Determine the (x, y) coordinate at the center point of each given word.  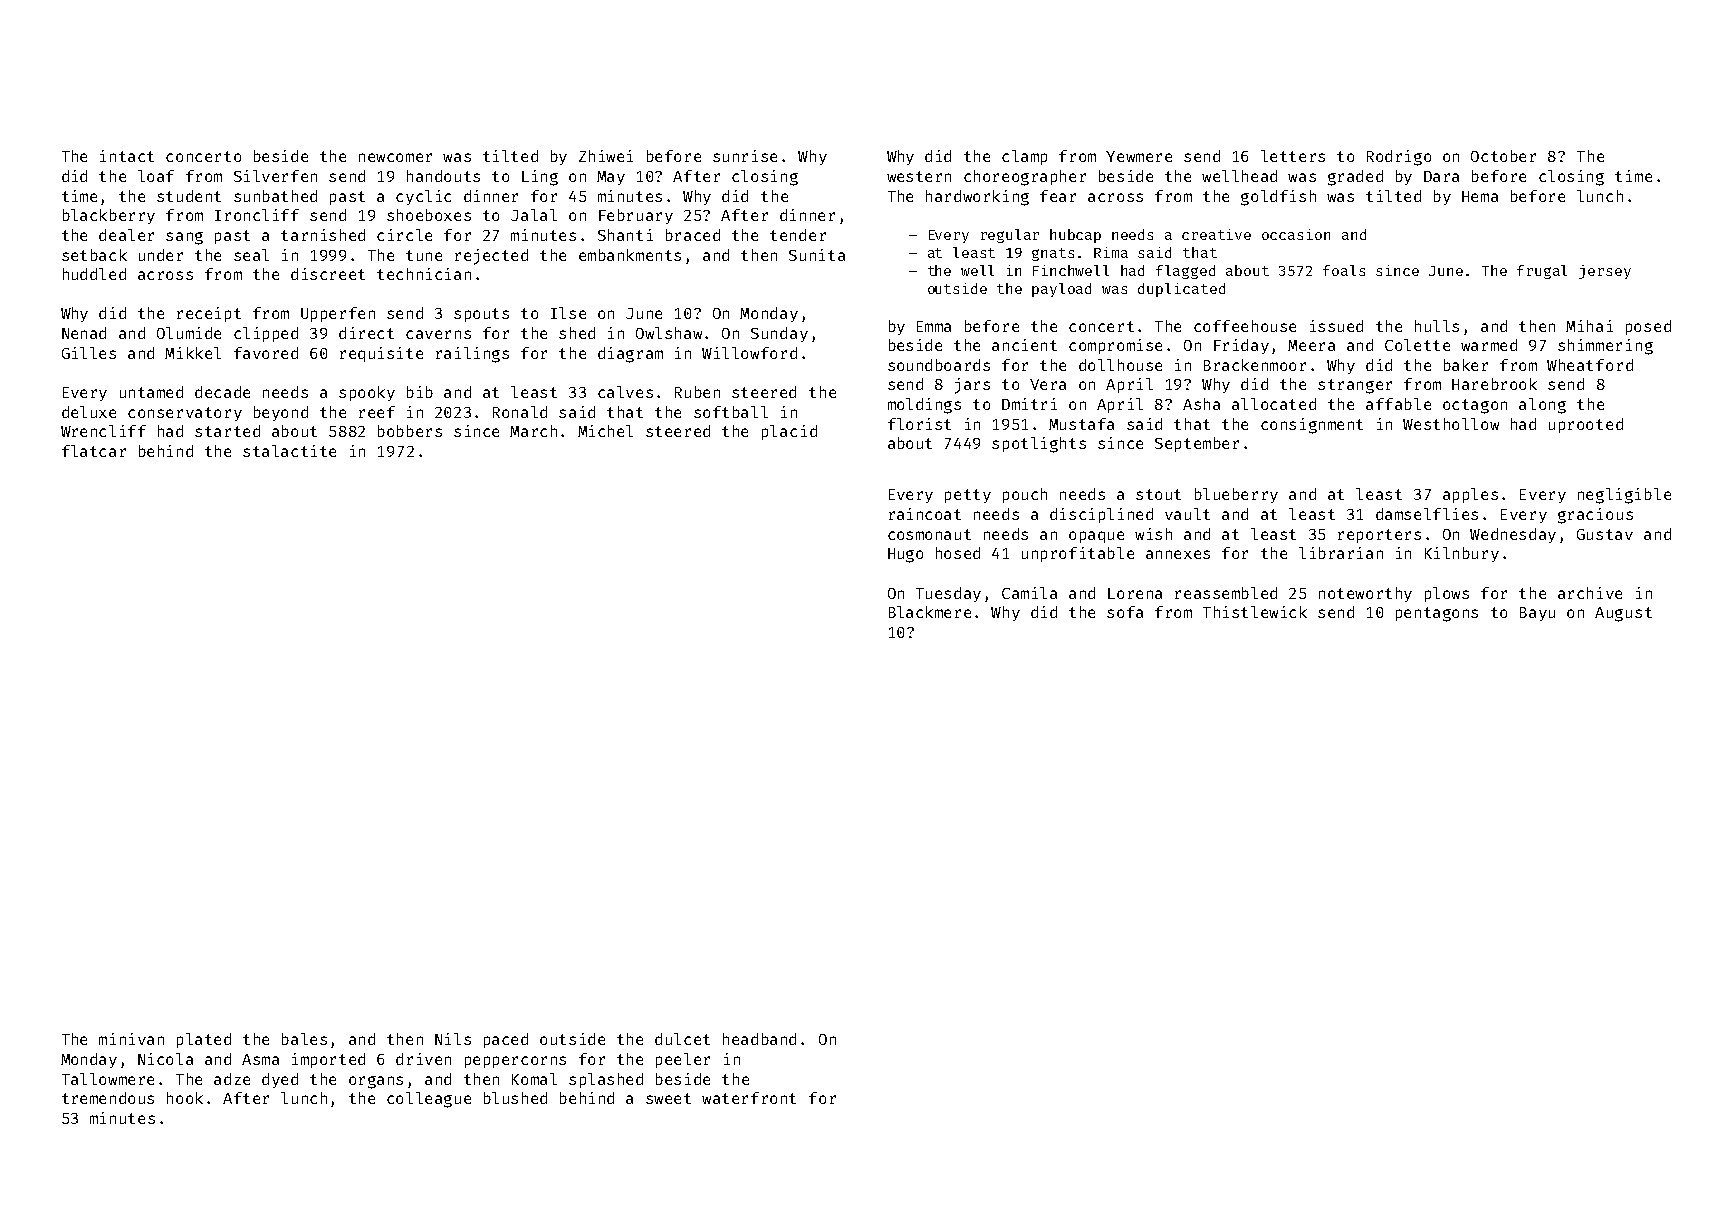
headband (759, 1039)
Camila (1029, 593)
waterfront (749, 1098)
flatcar (94, 451)
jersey (1605, 272)
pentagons (1437, 614)
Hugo (905, 555)
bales (304, 1039)
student (189, 196)
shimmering (1605, 347)
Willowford (749, 353)
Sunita (817, 255)
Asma (260, 1059)
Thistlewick (1255, 612)
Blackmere (930, 612)
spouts (481, 315)
